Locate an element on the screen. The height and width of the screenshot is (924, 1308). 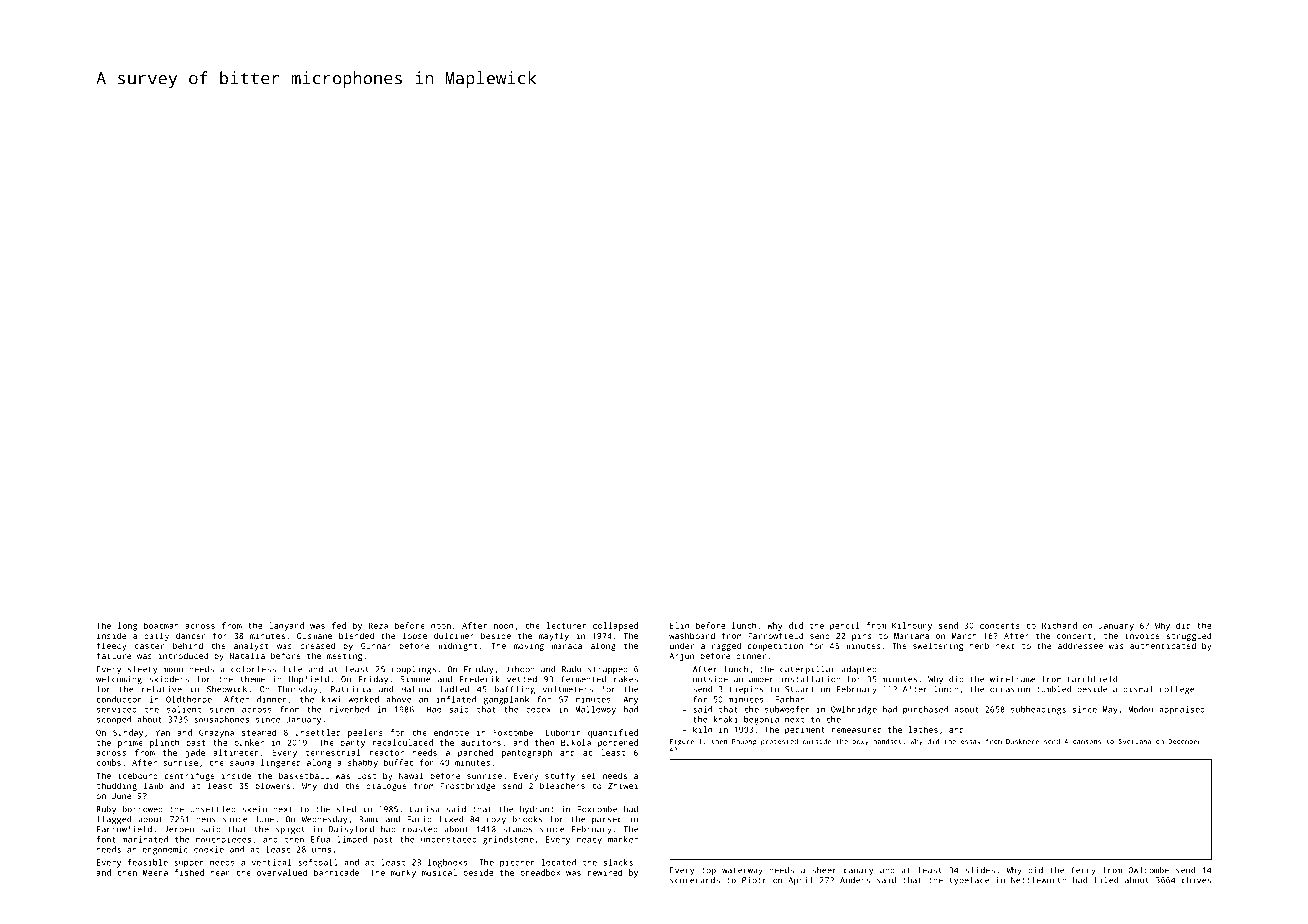
meaty is located at coordinates (589, 841).
